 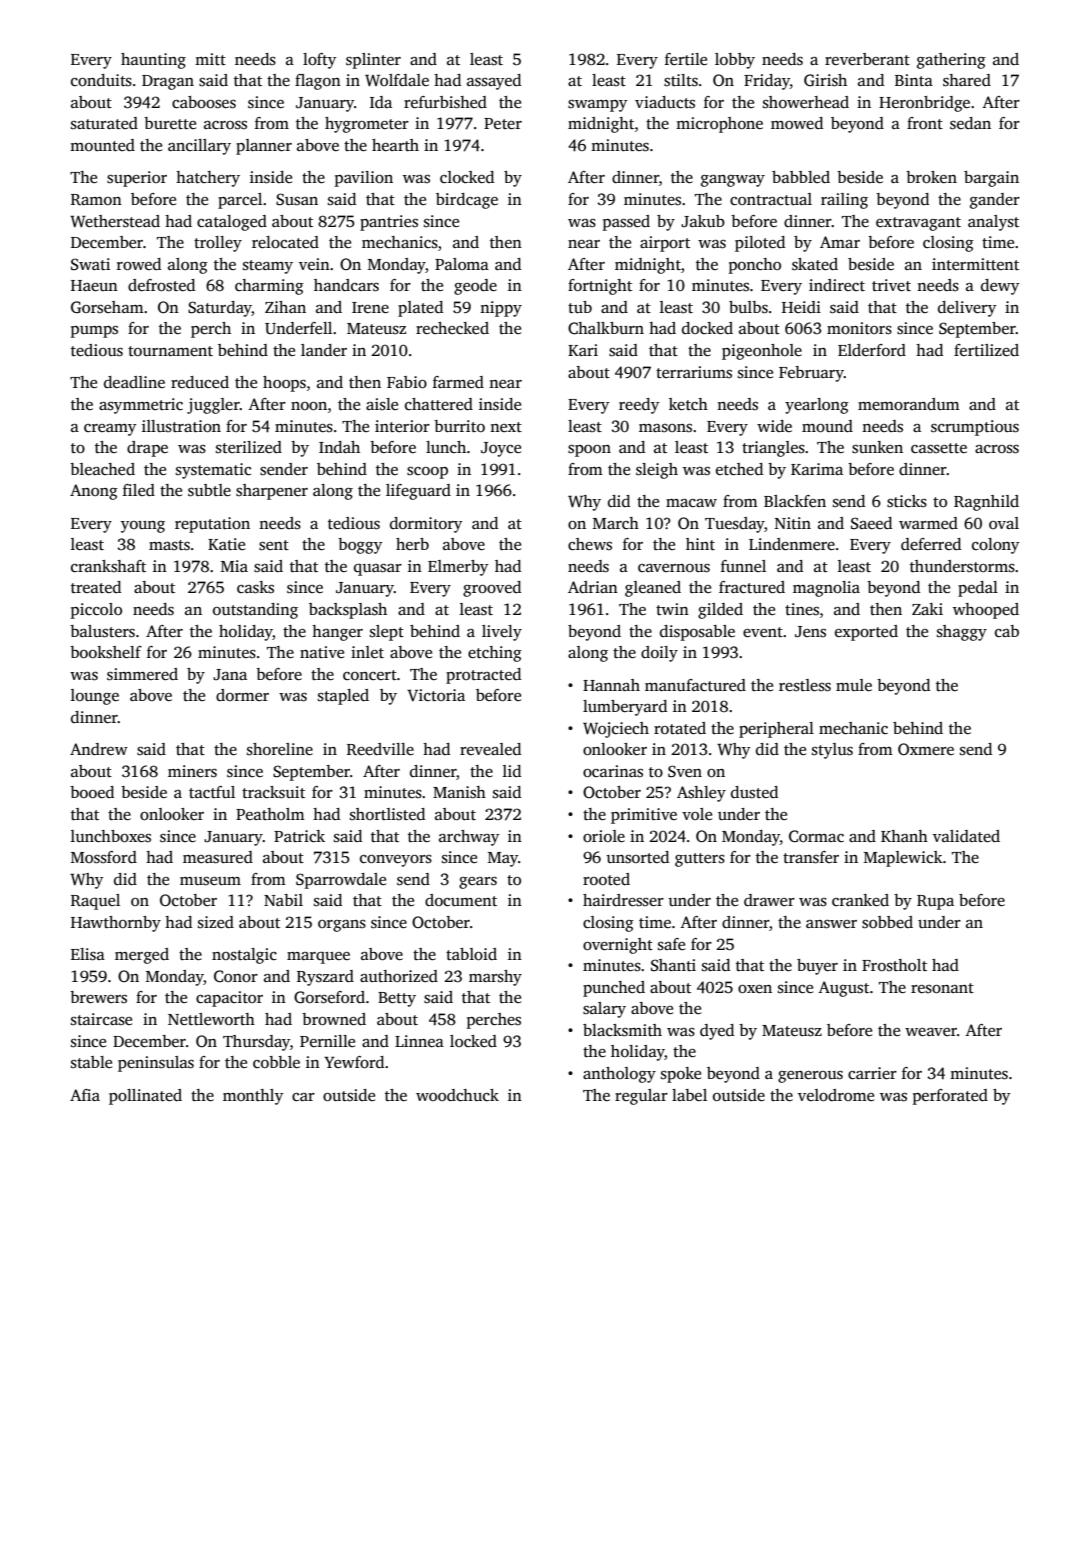 What do you see at coordinates (354, 1062) in the screenshot?
I see `Yewford` at bounding box center [354, 1062].
